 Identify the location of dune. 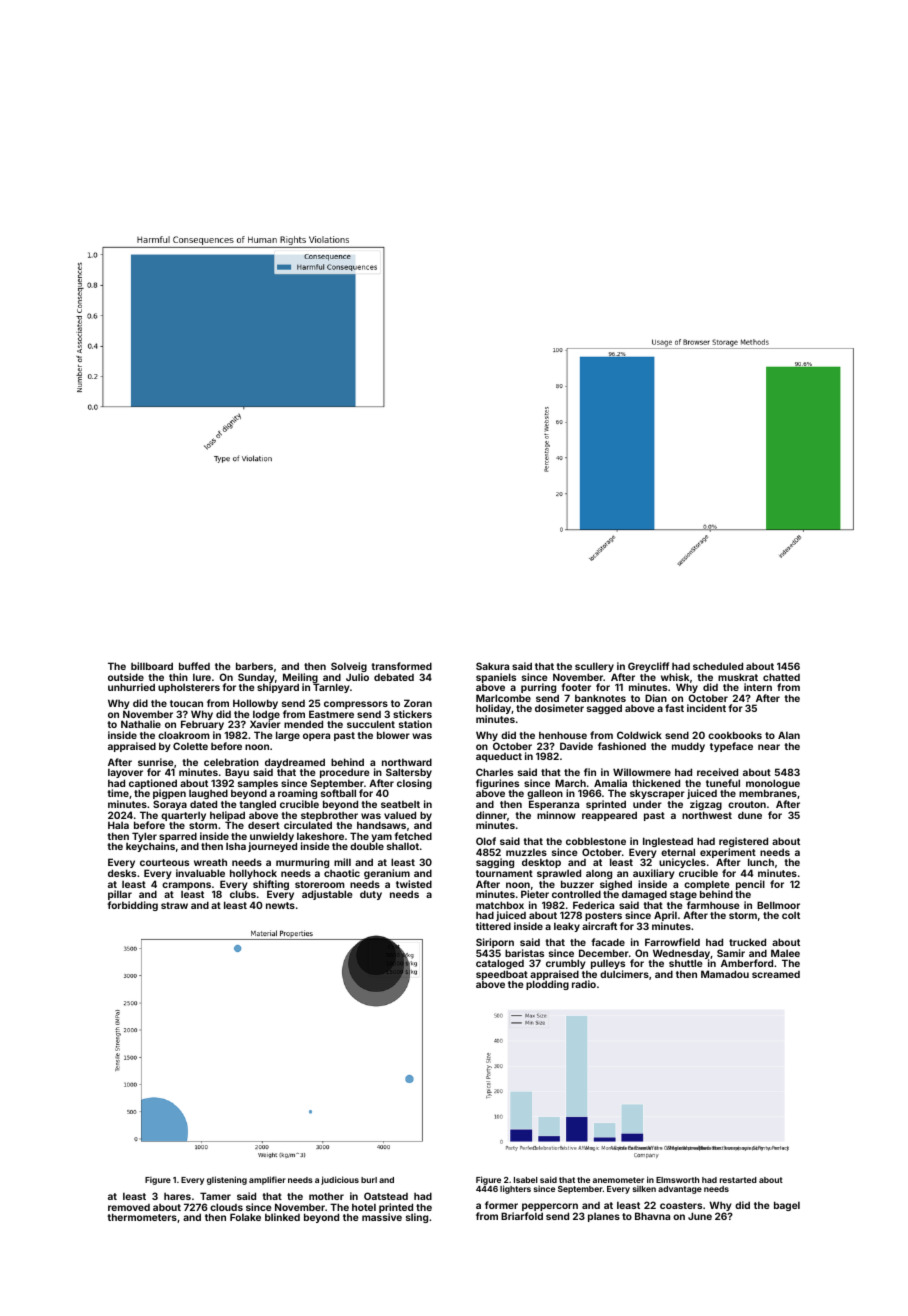
(750, 815).
